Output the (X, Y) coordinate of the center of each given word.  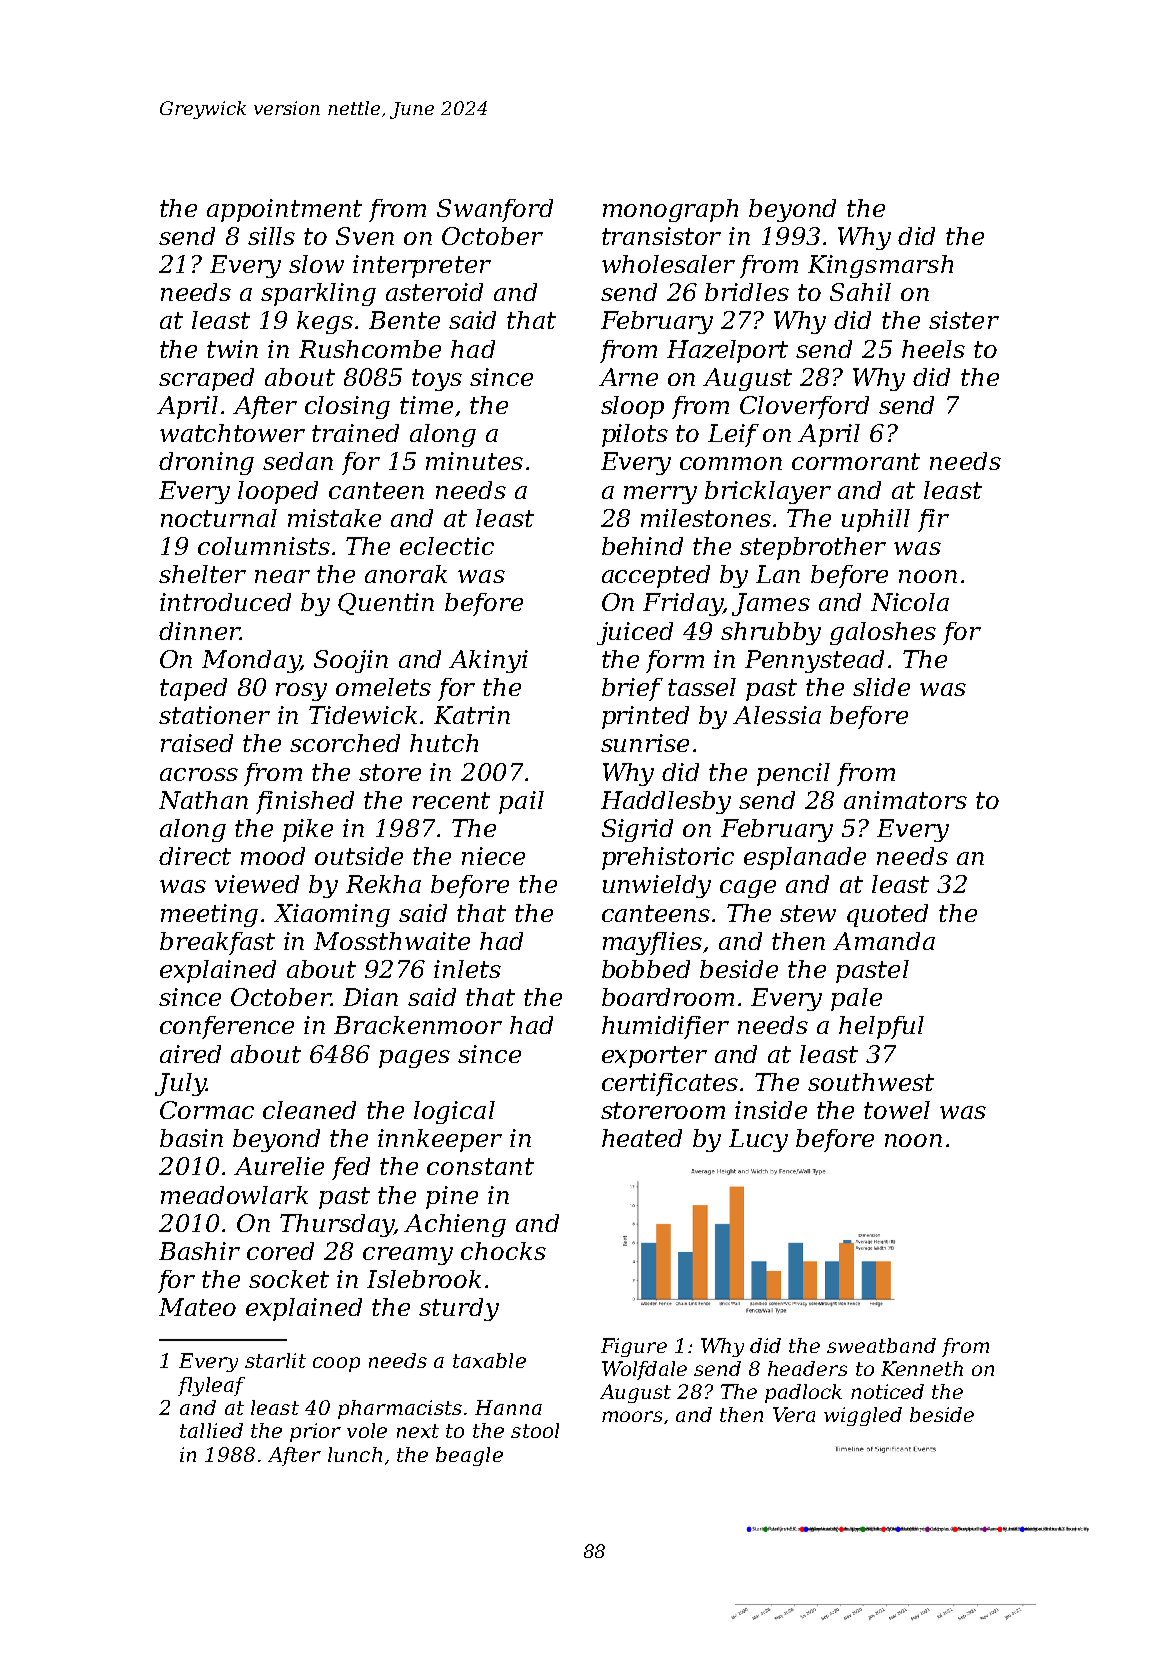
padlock (803, 1393)
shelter (202, 574)
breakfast (217, 943)
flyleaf (211, 1386)
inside (771, 1110)
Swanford (495, 210)
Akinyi (488, 661)
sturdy (459, 1309)
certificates (670, 1084)
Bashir (199, 1251)
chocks (503, 1251)
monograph (670, 210)
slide (881, 687)
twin (232, 349)
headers (807, 1368)
